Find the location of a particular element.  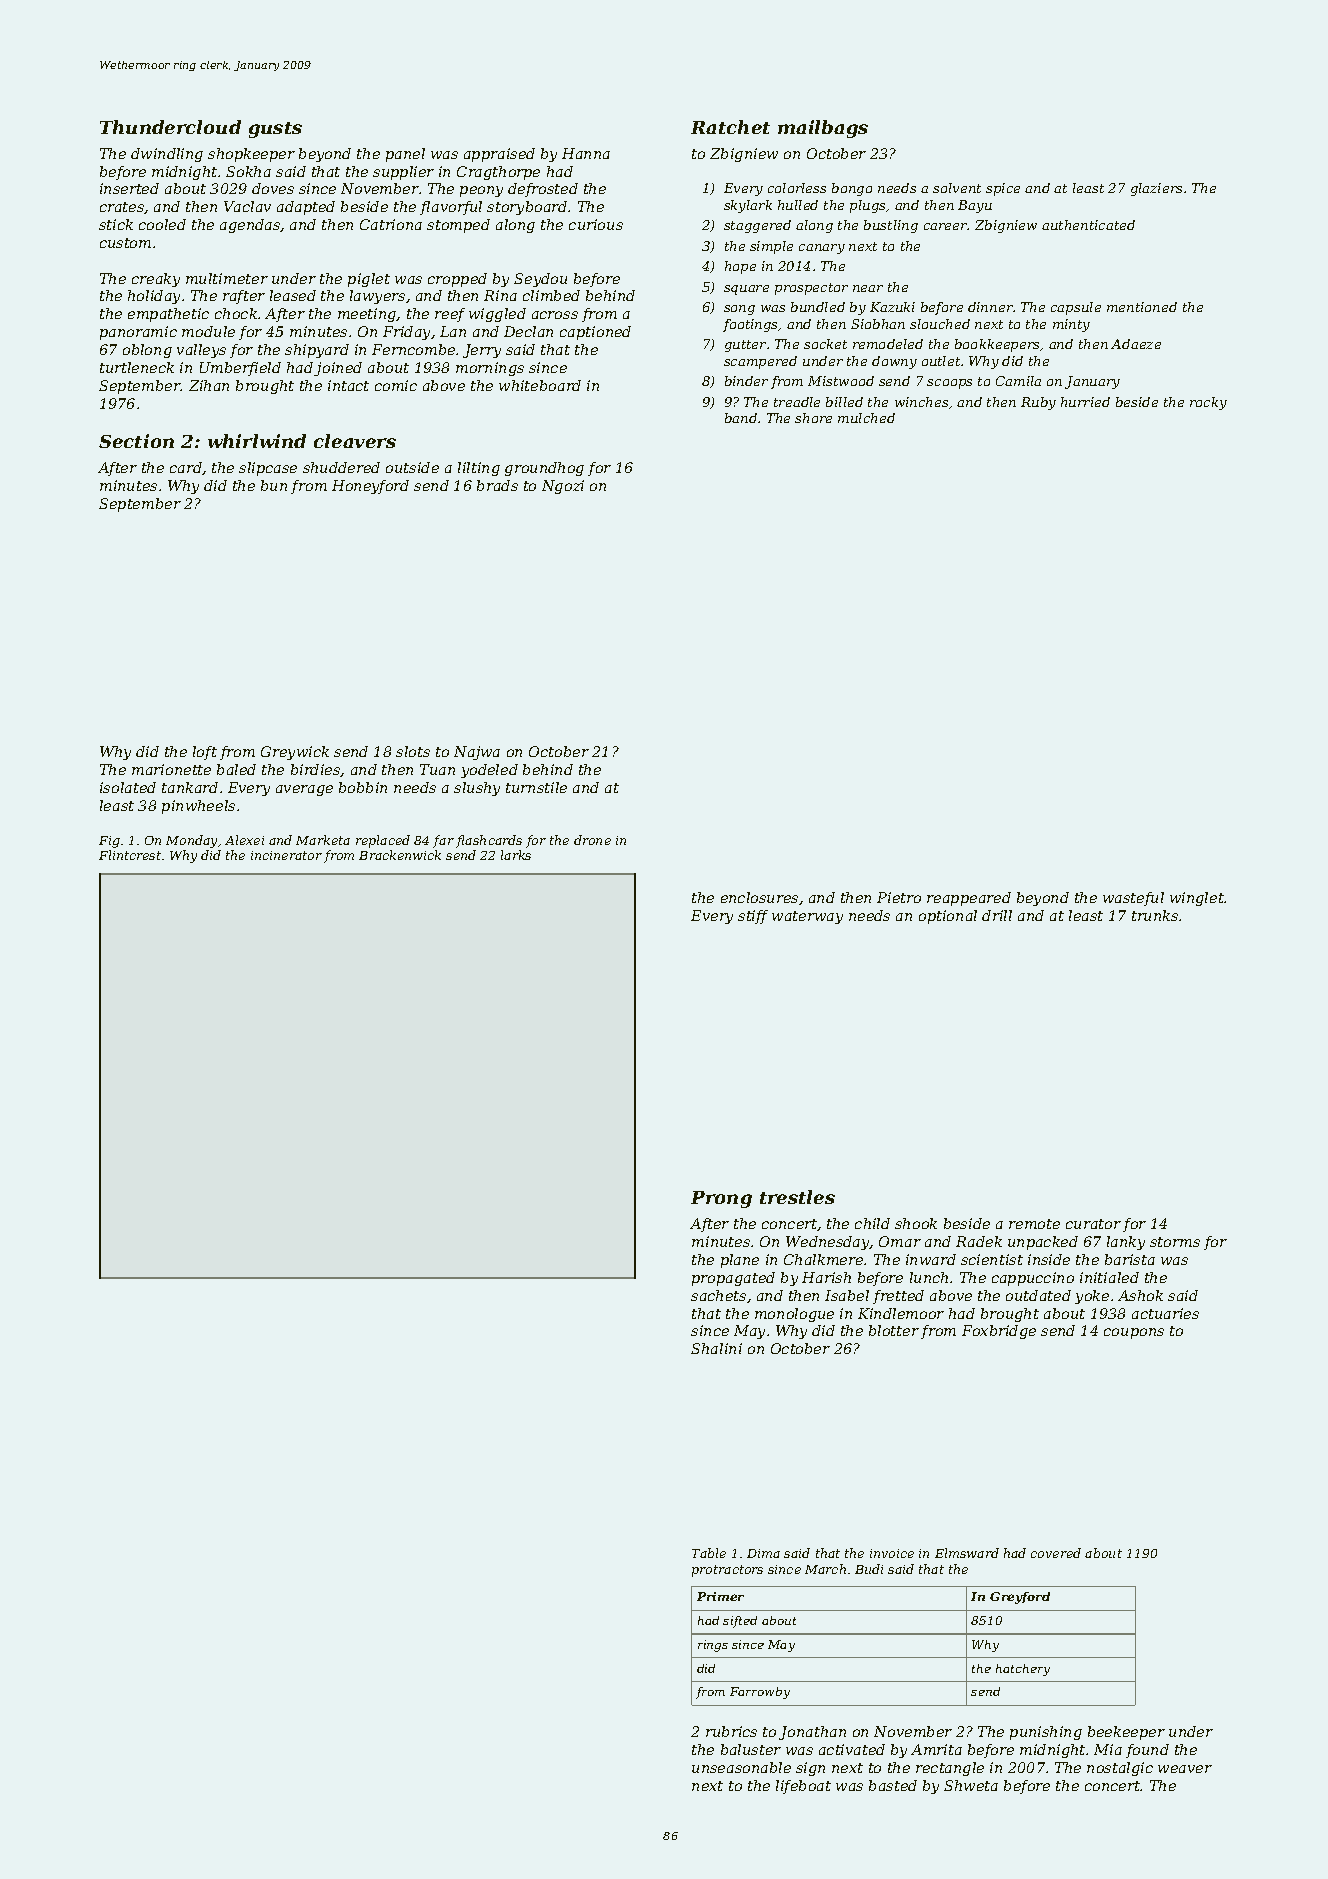

glaziers is located at coordinates (1156, 189).
